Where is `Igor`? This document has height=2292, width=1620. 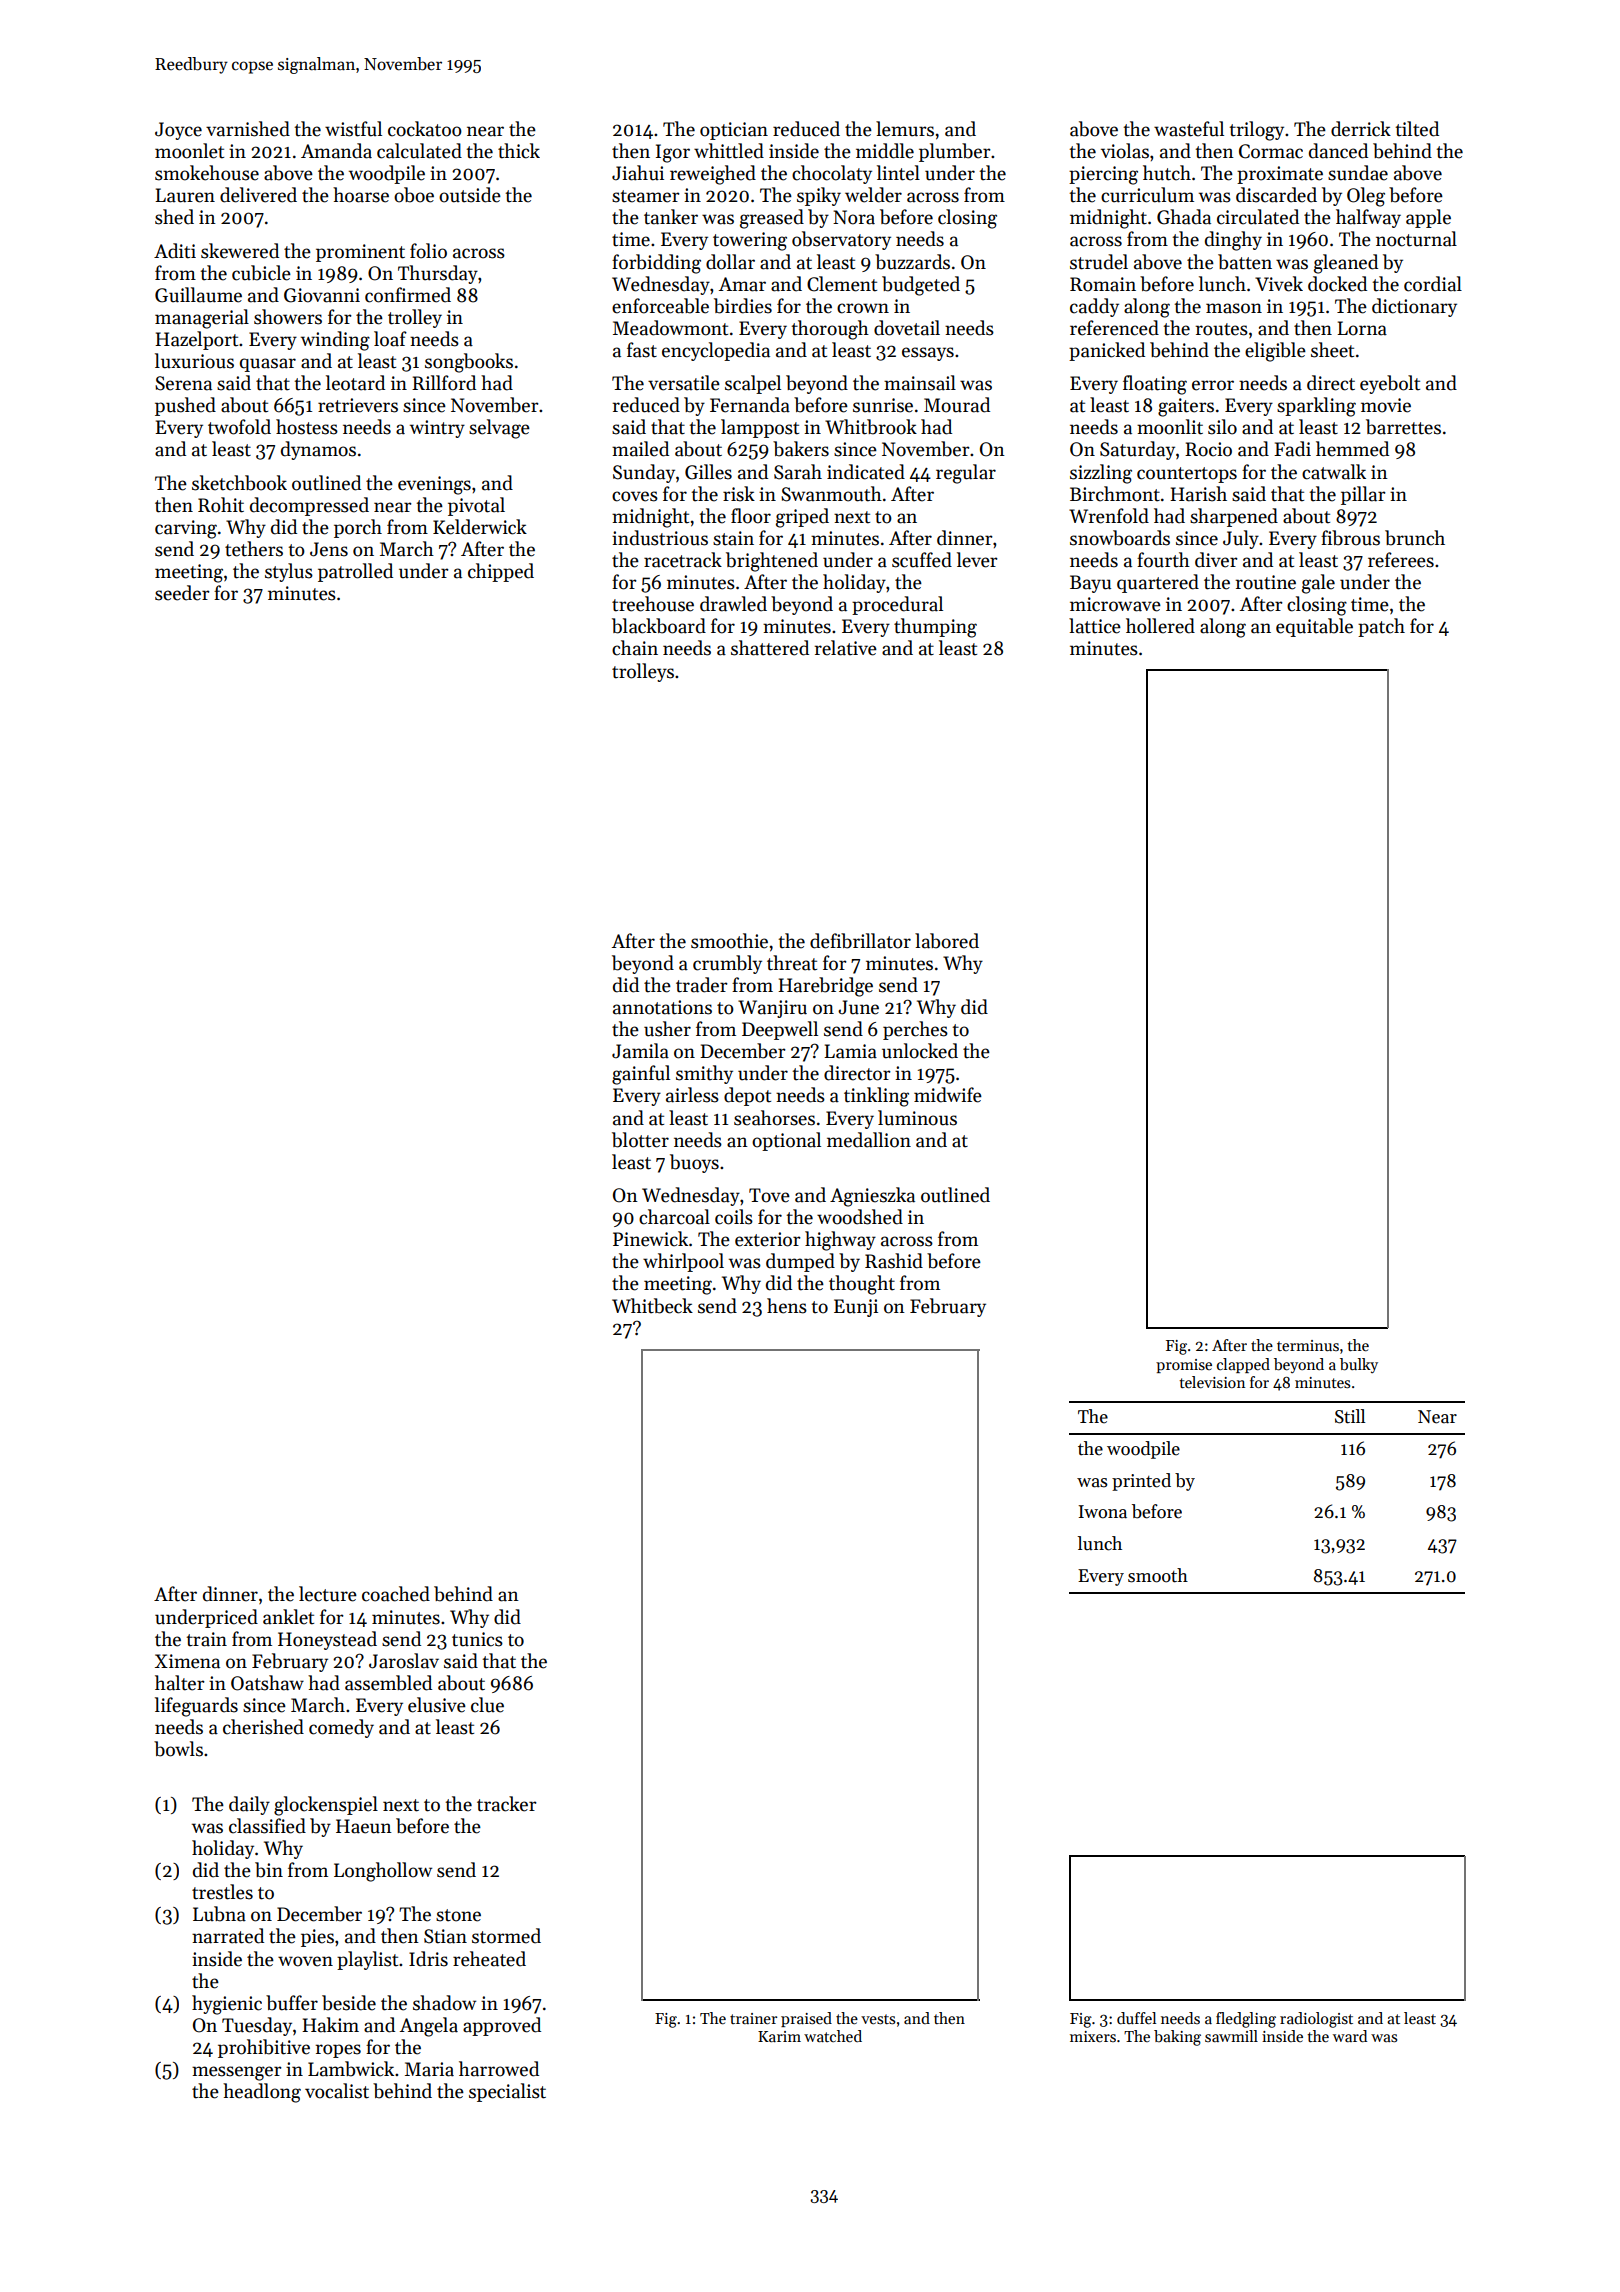
Igor is located at coordinates (673, 153).
